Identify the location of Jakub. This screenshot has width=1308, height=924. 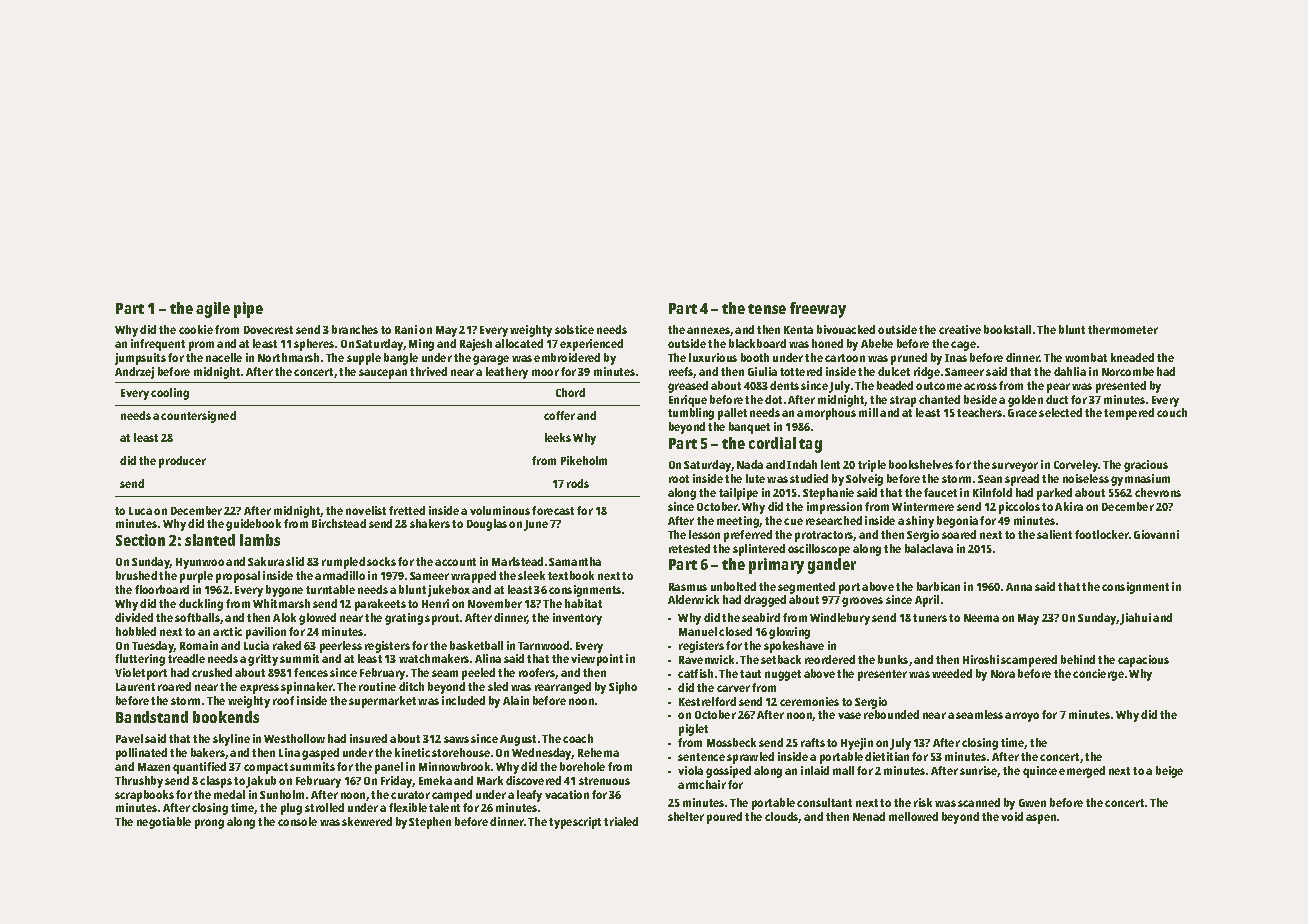
(261, 782).
